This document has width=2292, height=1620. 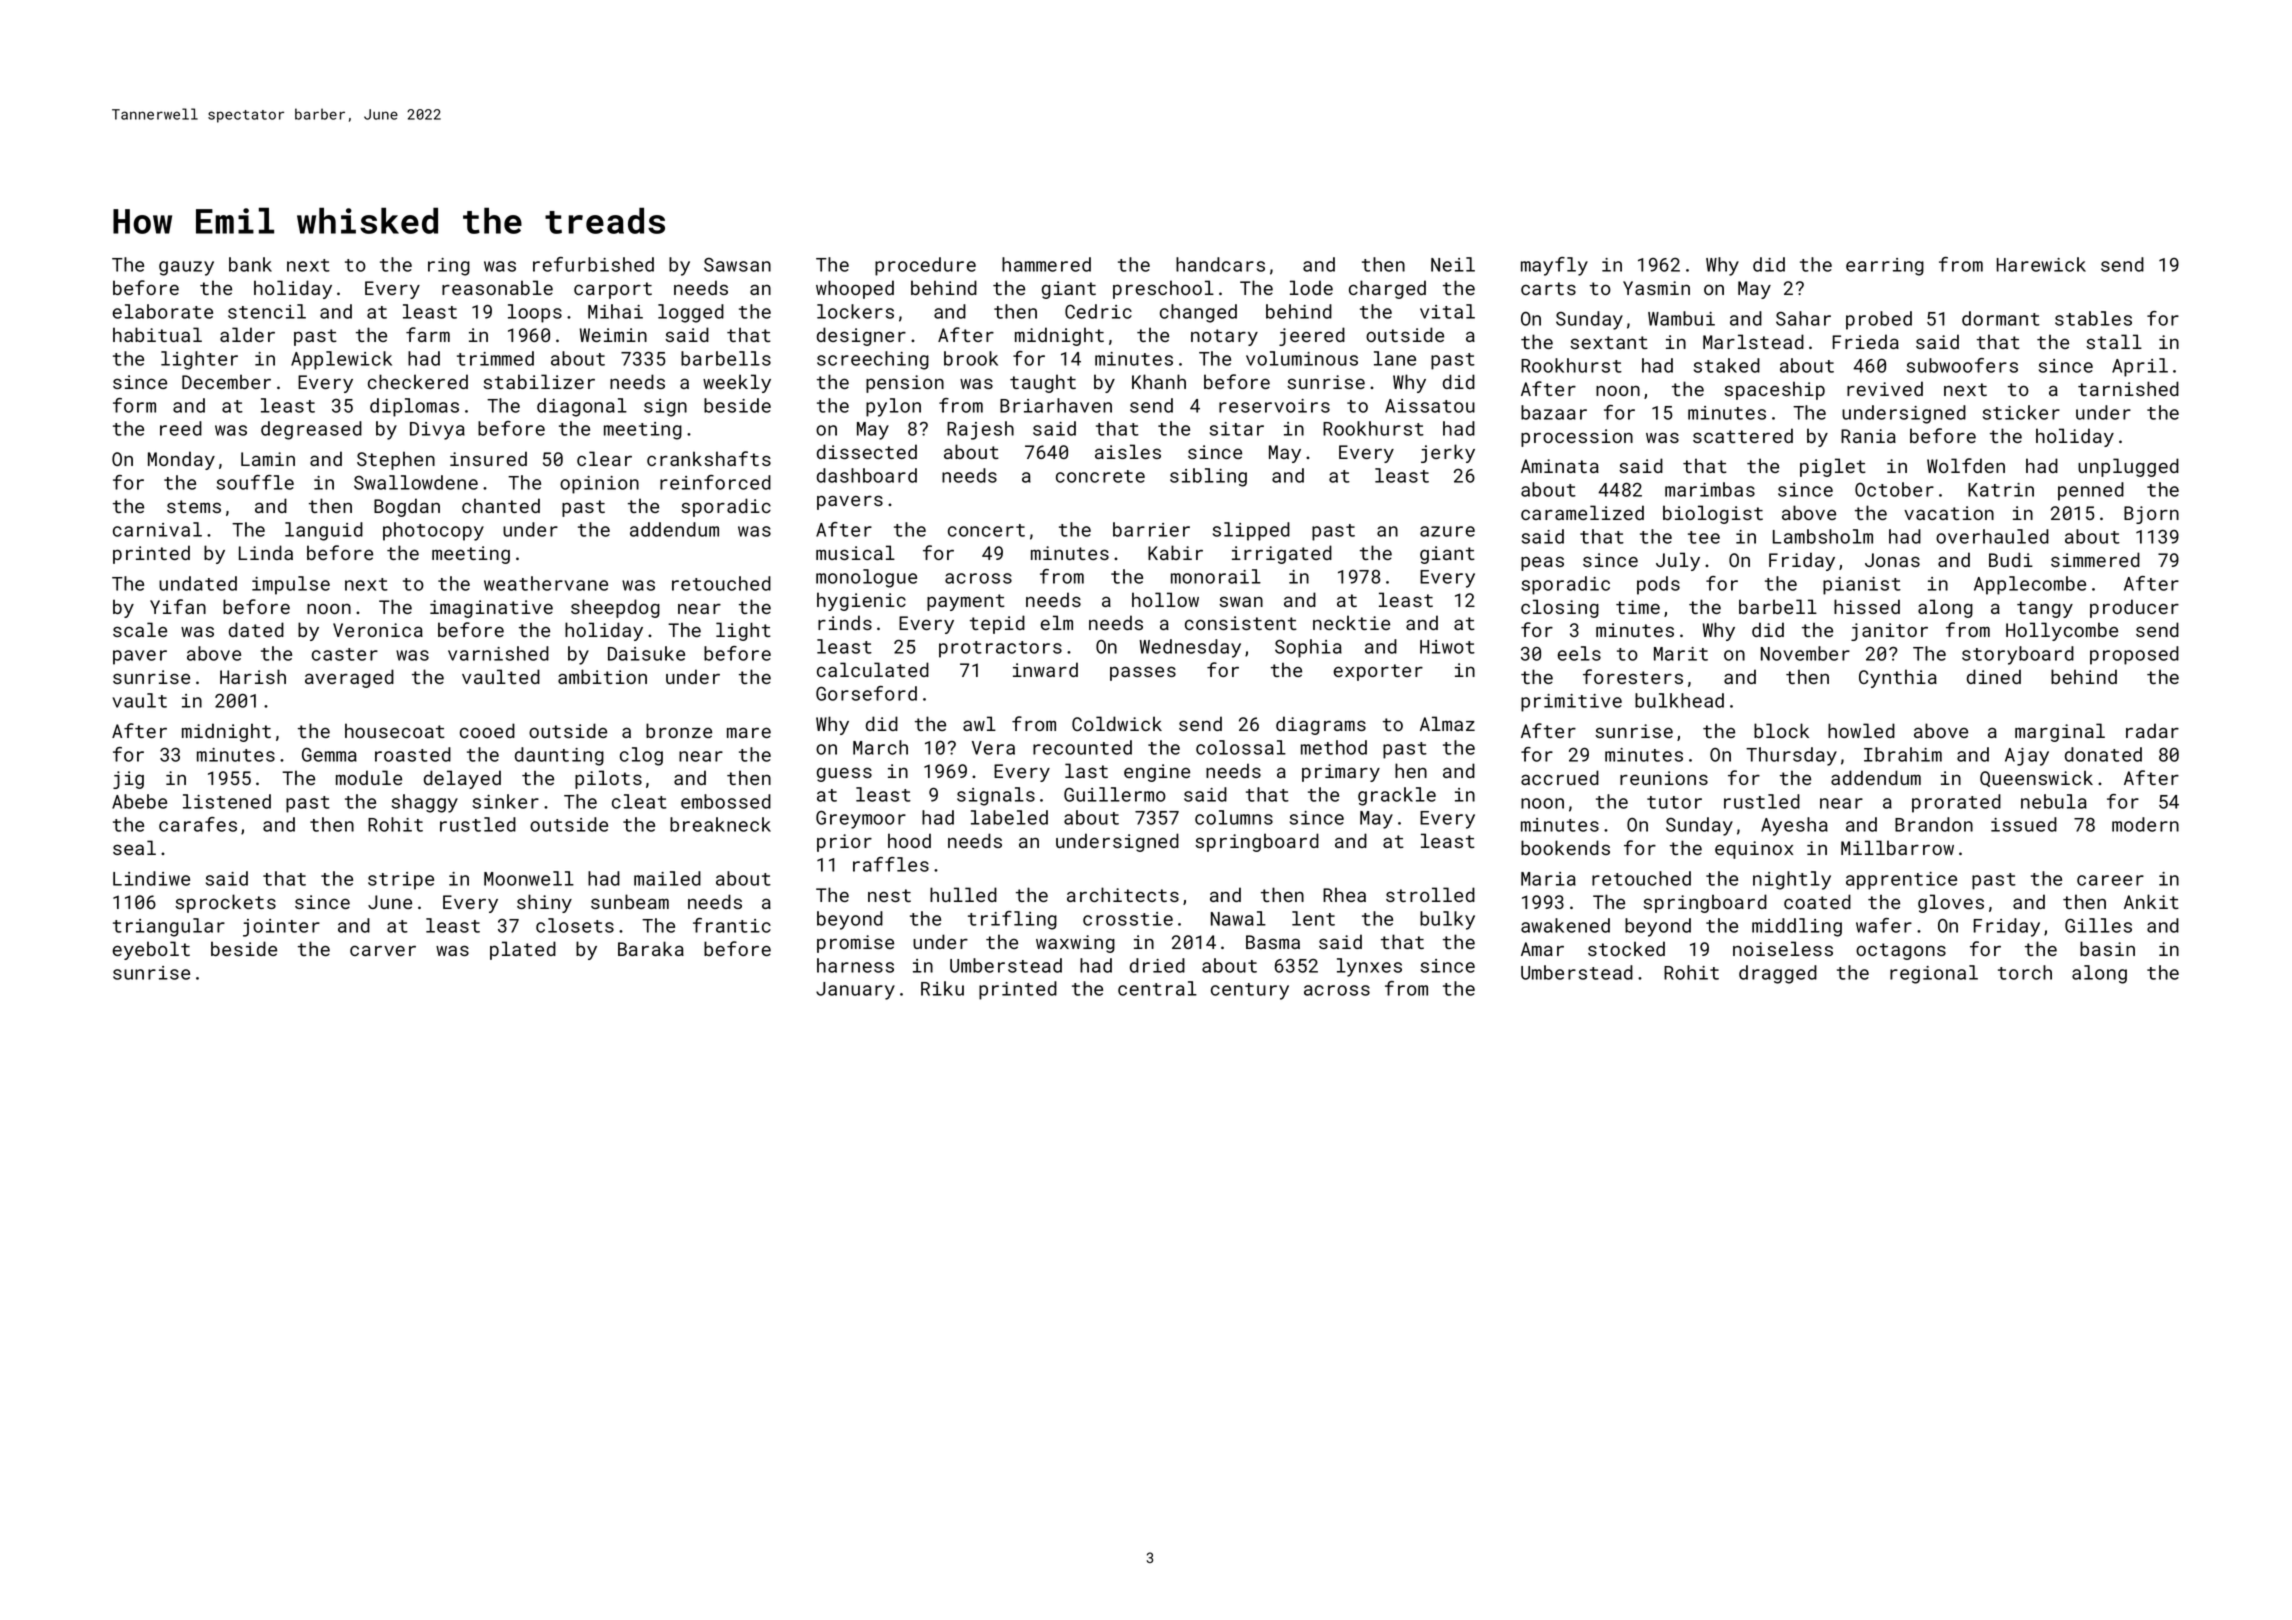 What do you see at coordinates (151, 950) in the document?
I see `eyebolt` at bounding box center [151, 950].
